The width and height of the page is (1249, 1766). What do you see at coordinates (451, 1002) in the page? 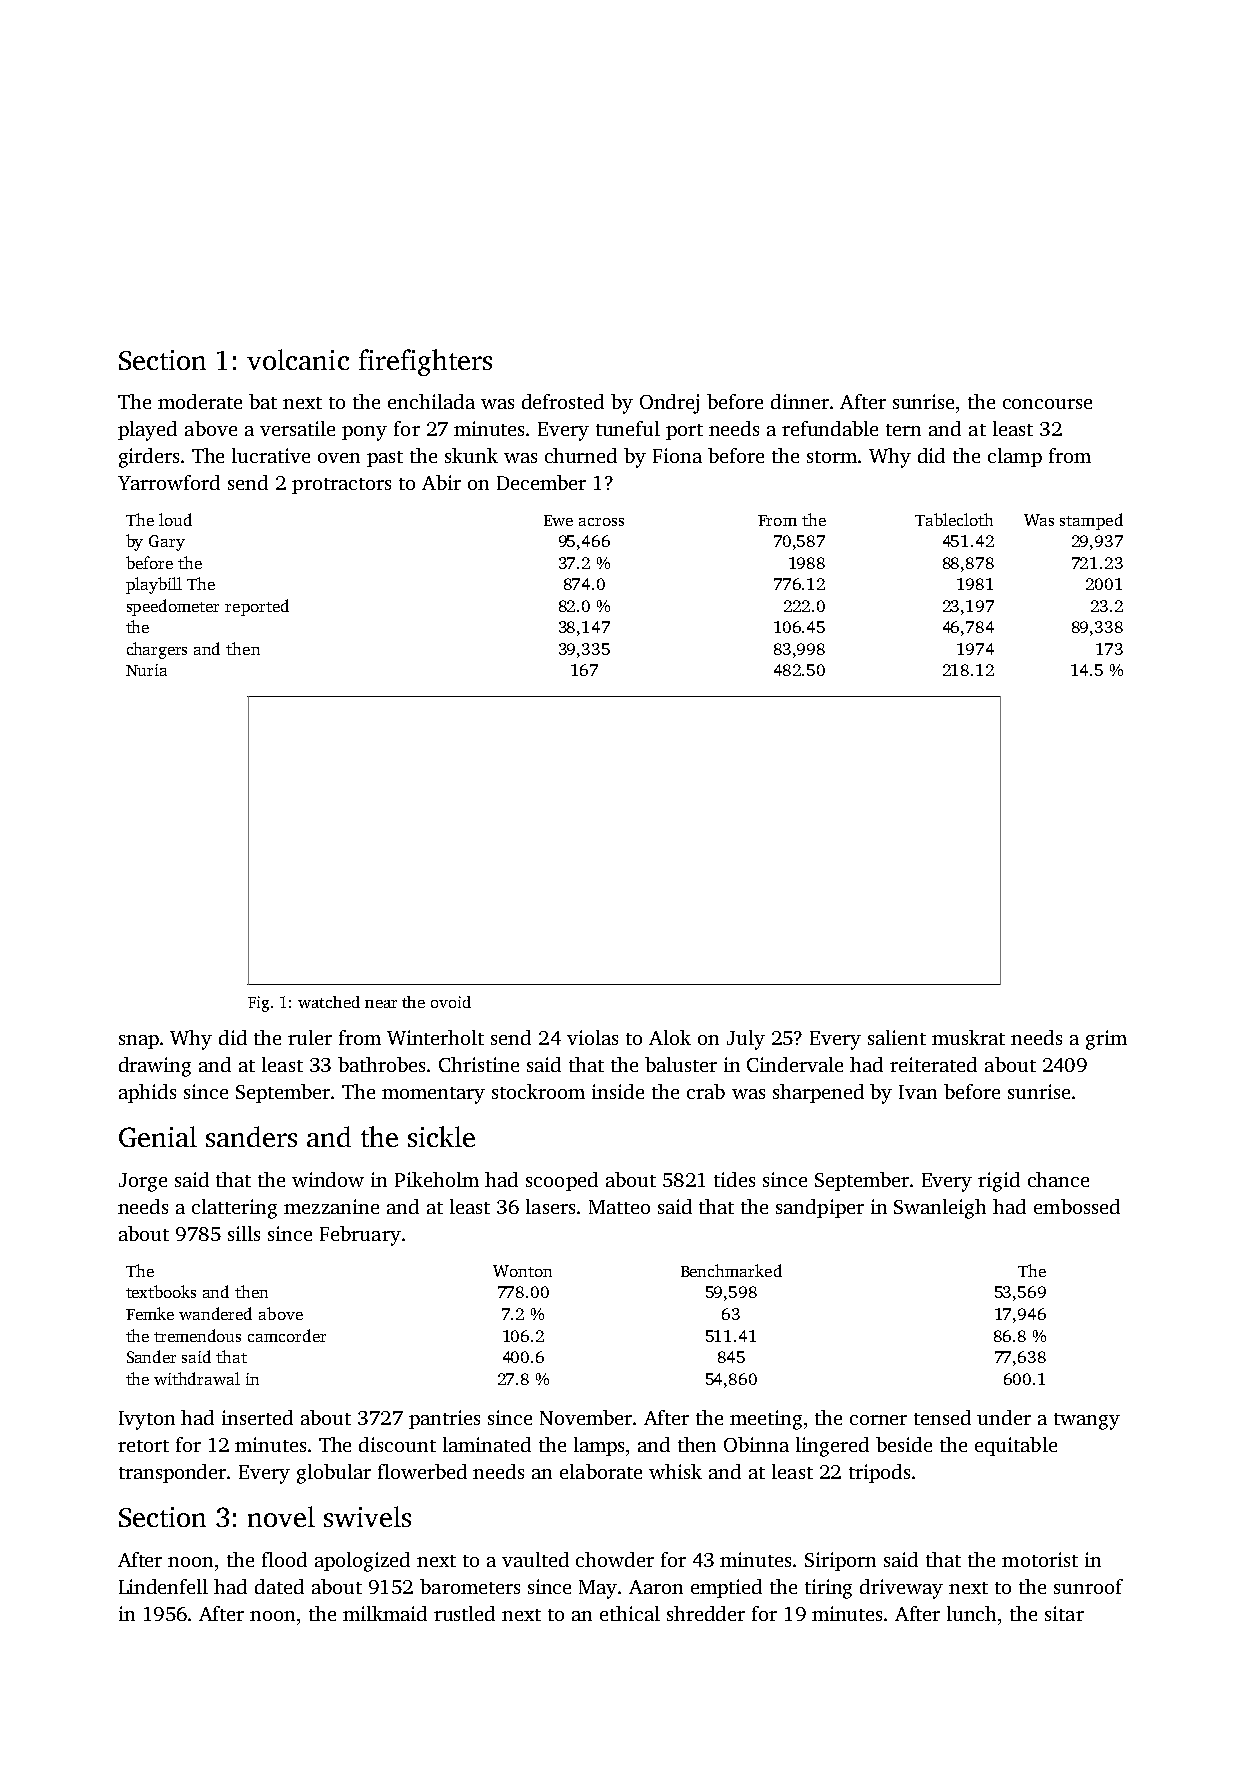
I see `ovoid` at bounding box center [451, 1002].
